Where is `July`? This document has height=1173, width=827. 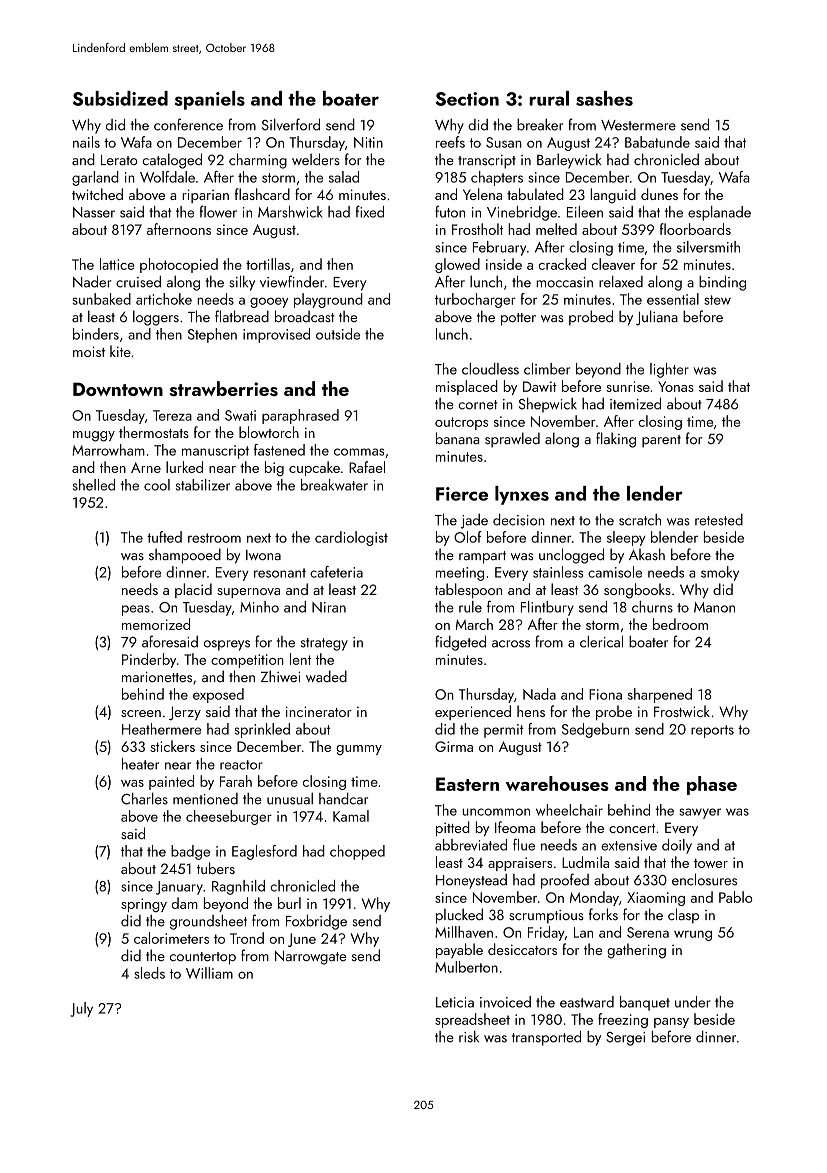
July is located at coordinates (81, 1009).
